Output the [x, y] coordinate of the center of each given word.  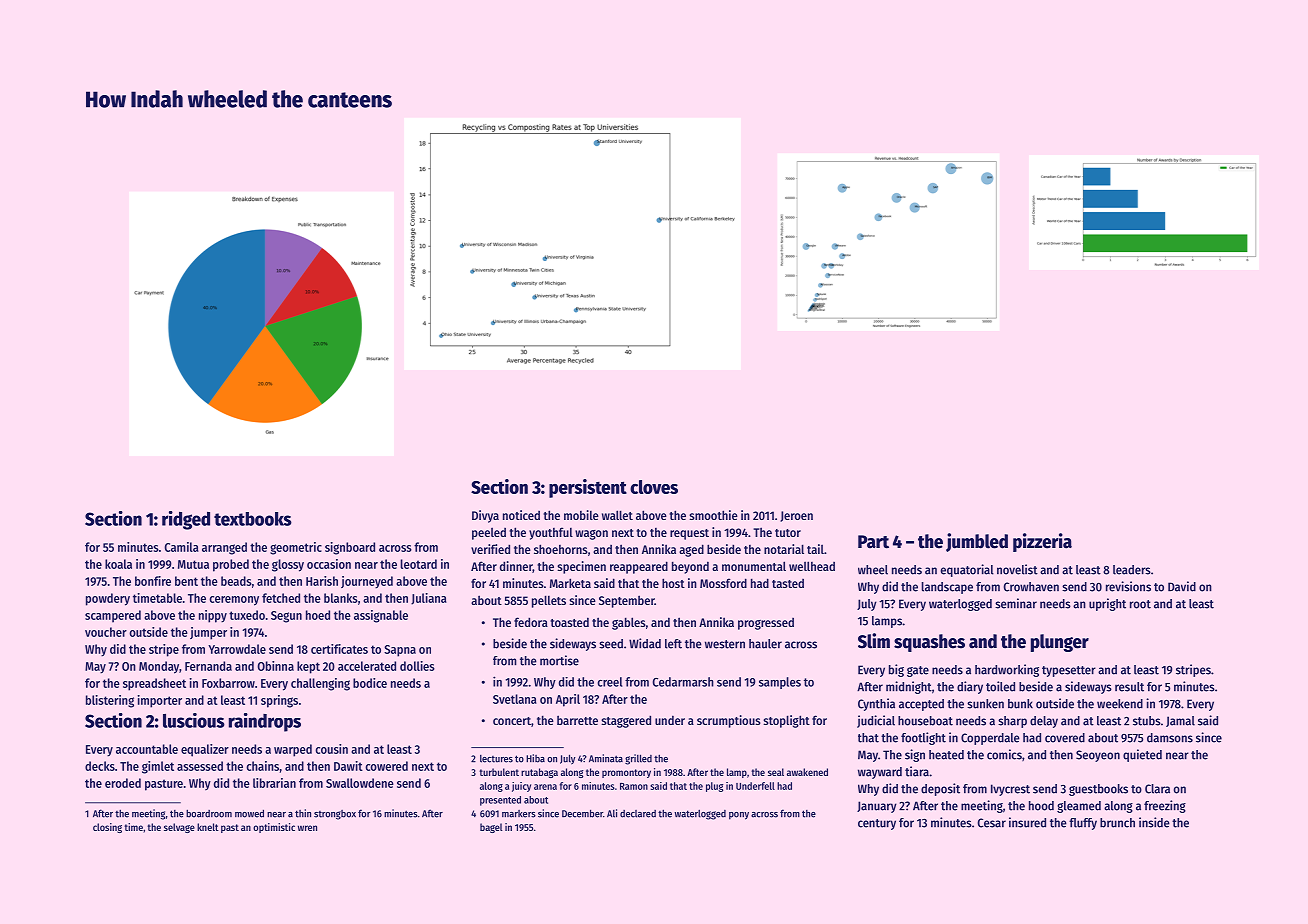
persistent [588, 488]
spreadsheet [154, 684]
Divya [485, 516]
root [1140, 604]
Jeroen [796, 516]
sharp [1012, 722]
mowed [249, 813]
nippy [213, 616]
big [896, 670]
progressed [766, 624]
